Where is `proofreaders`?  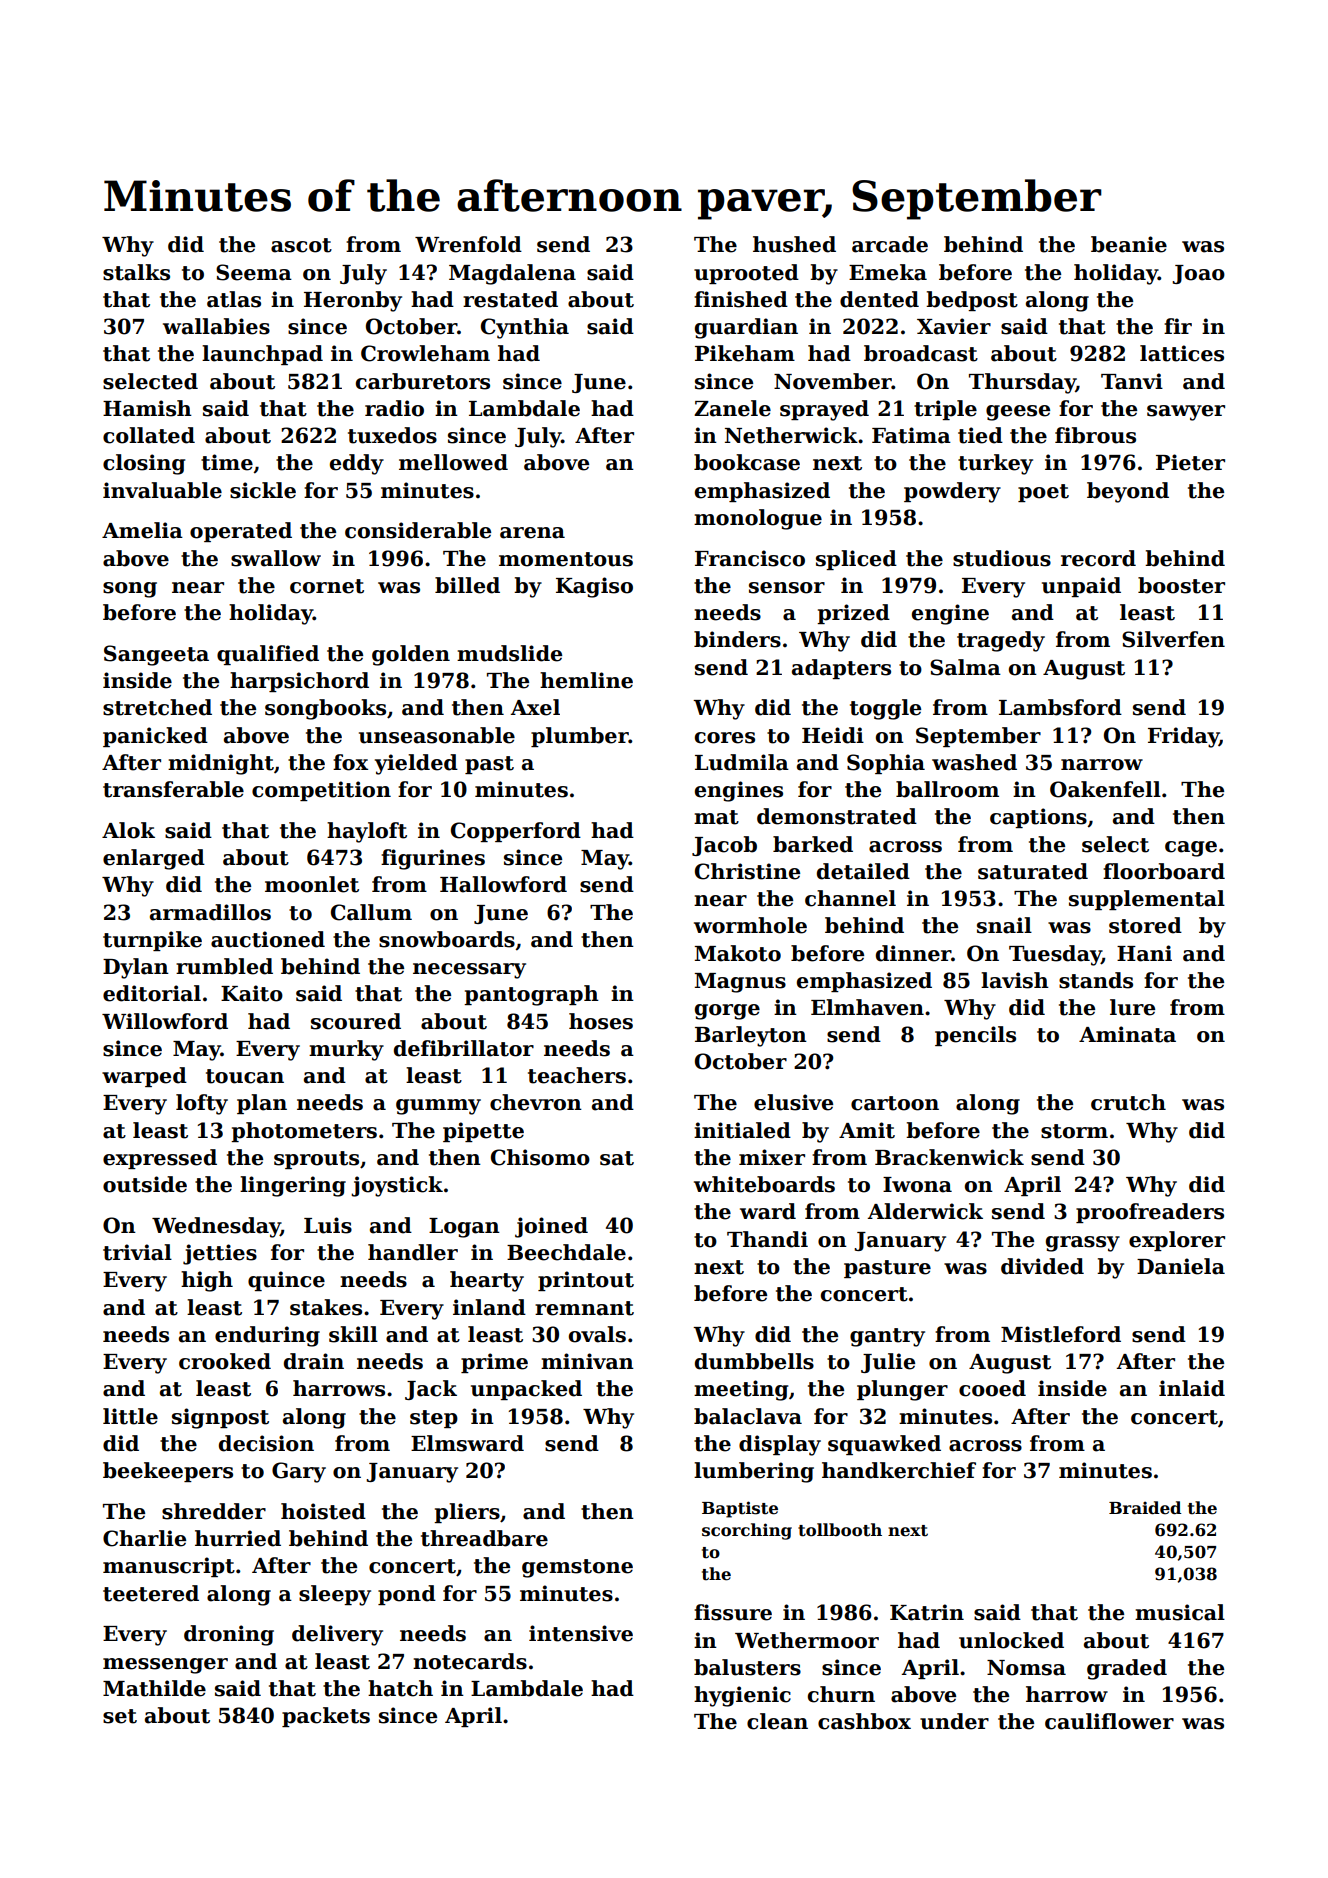
proofreaders is located at coordinates (1150, 1213).
